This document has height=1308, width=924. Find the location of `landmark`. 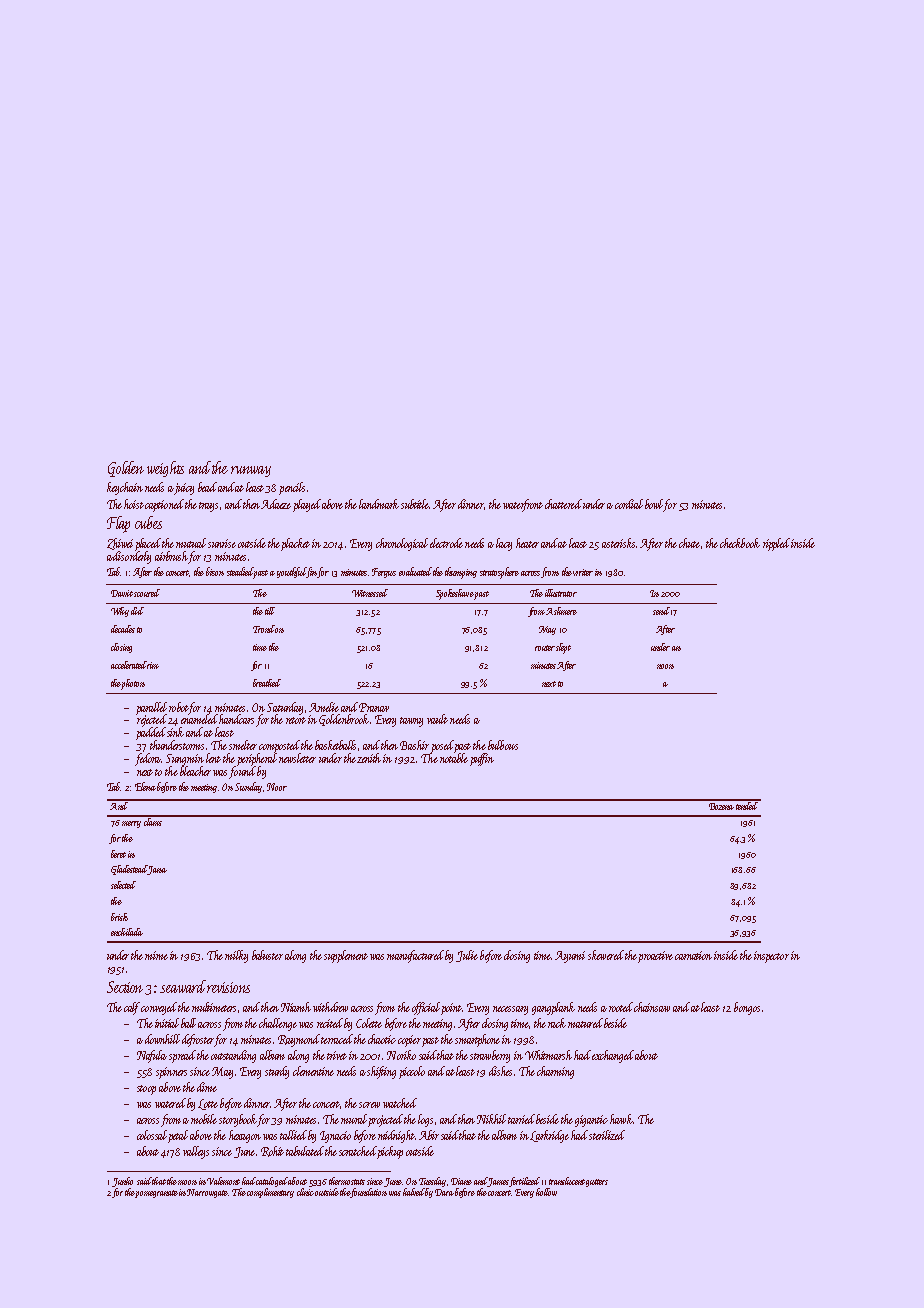

landmark is located at coordinates (379, 504).
